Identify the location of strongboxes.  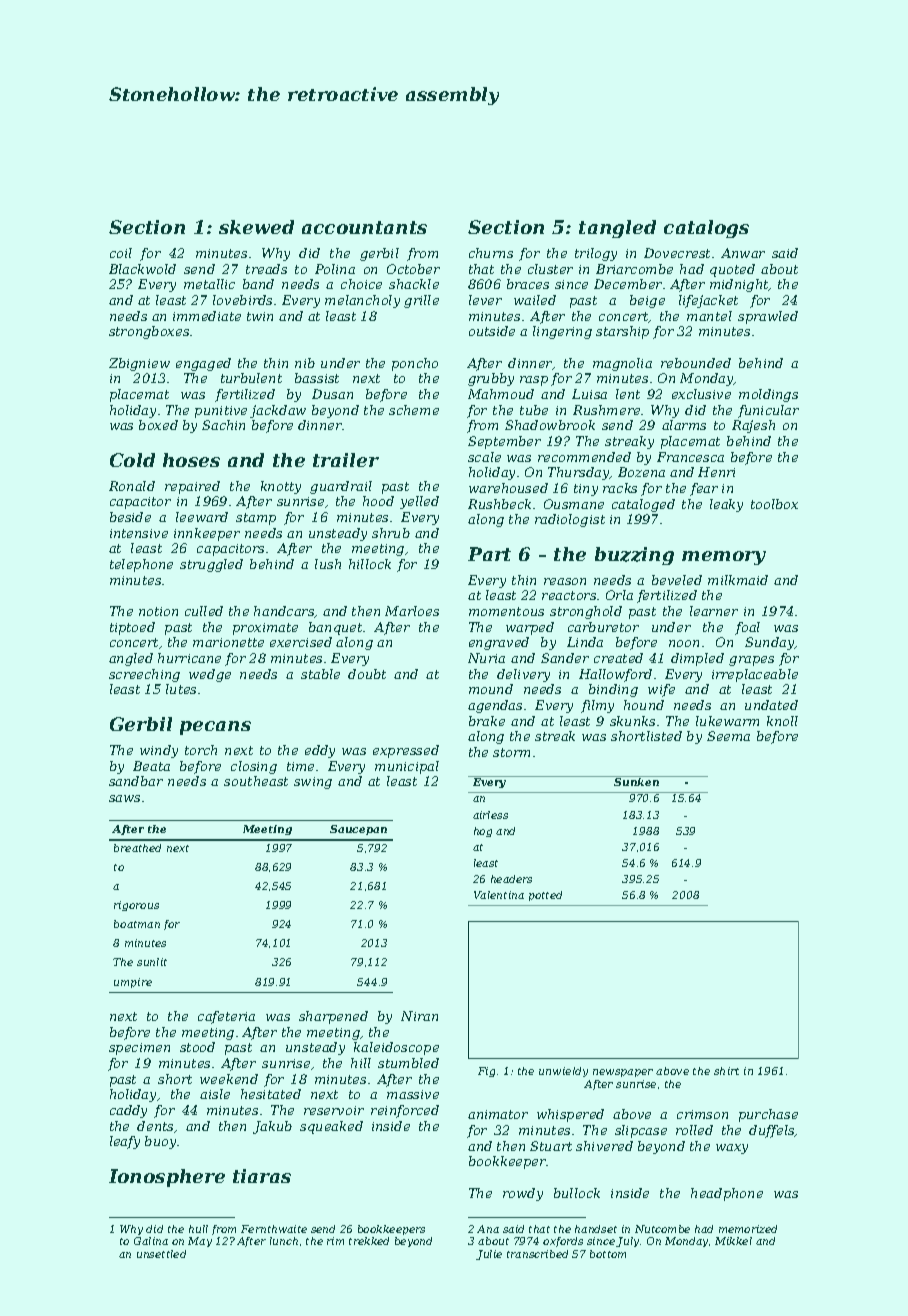
(149, 332).
